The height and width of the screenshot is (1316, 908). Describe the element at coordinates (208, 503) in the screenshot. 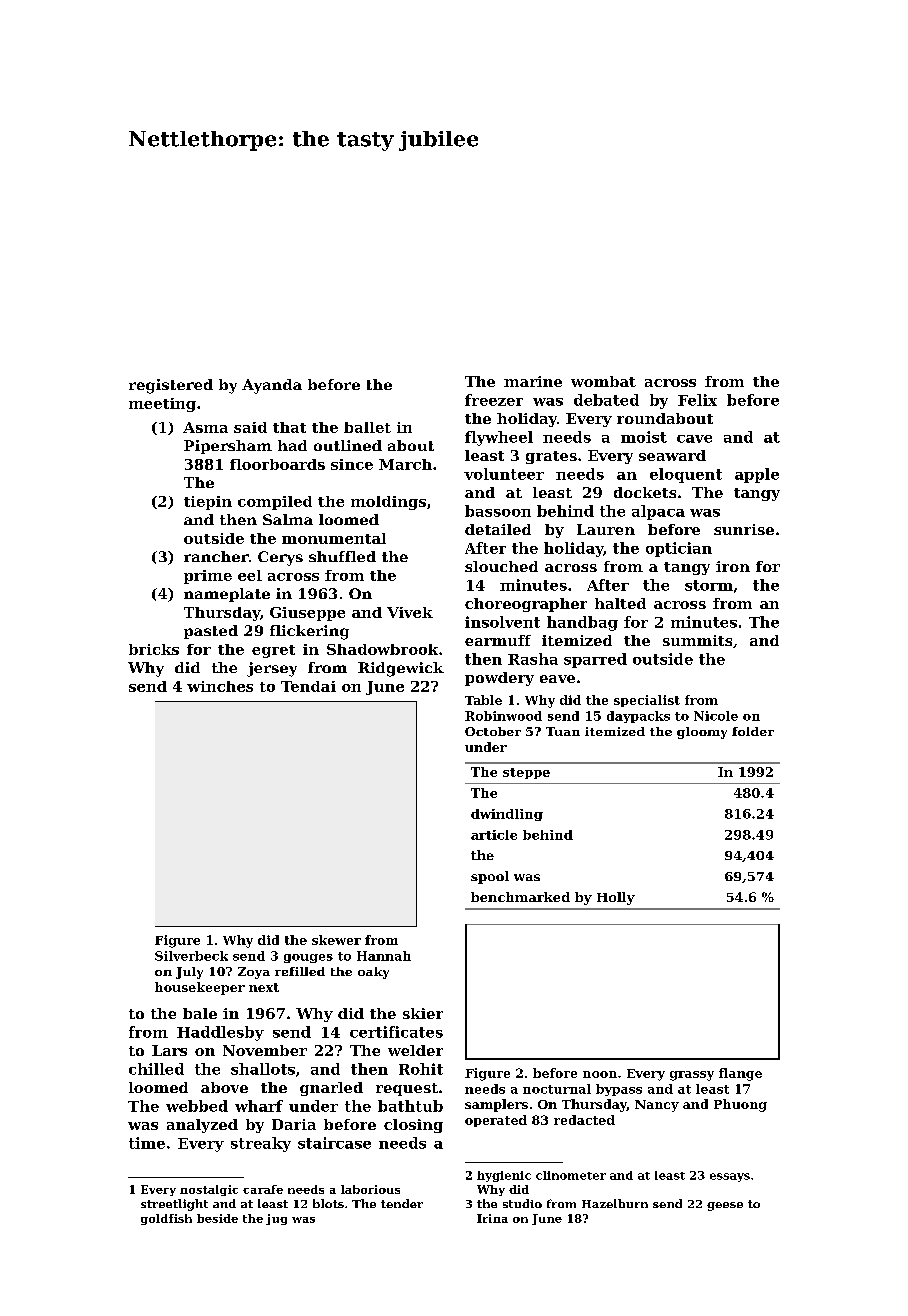

I see `tiepin` at that location.
